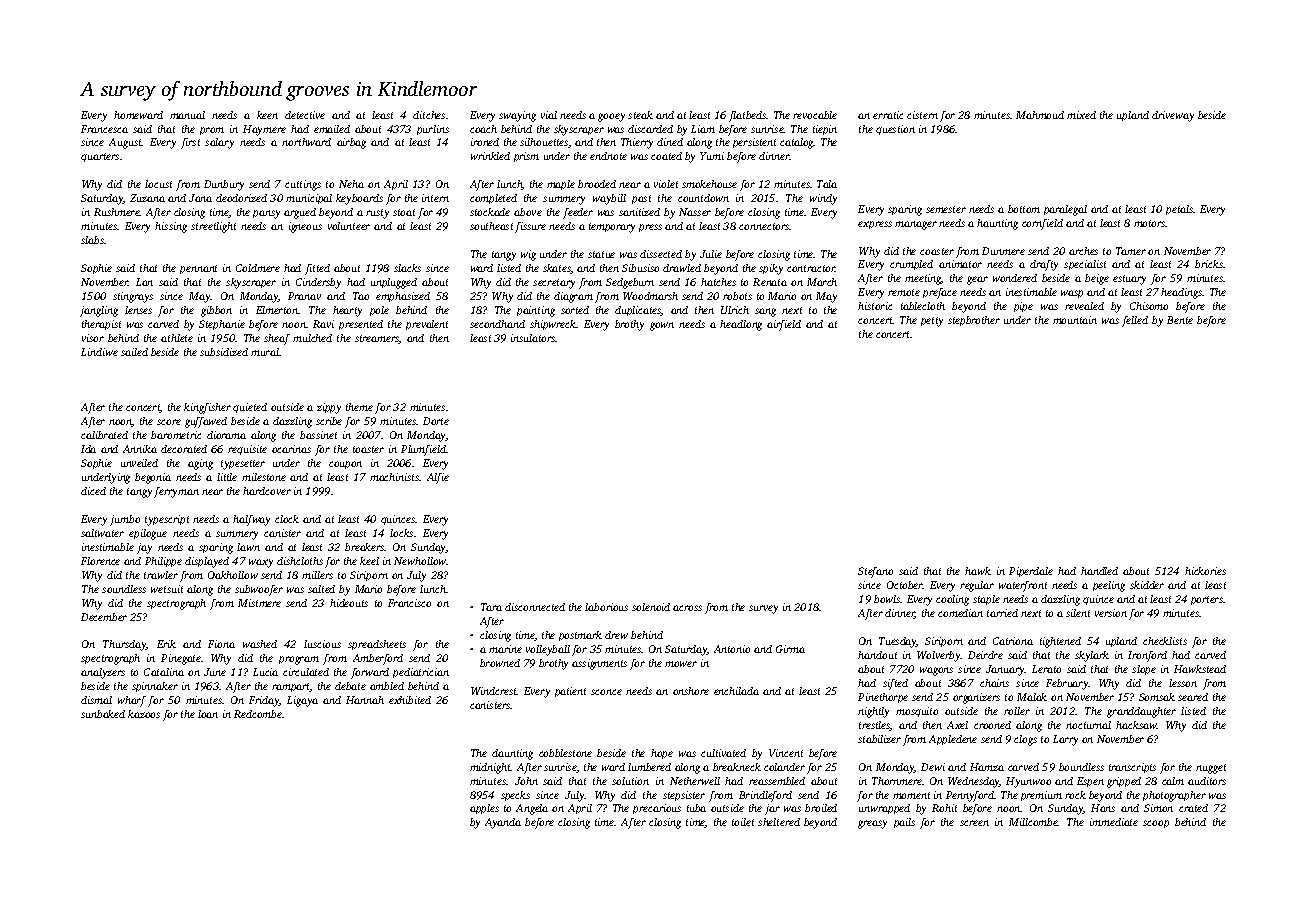  Describe the element at coordinates (503, 823) in the document. I see `Ayanda` at that location.
